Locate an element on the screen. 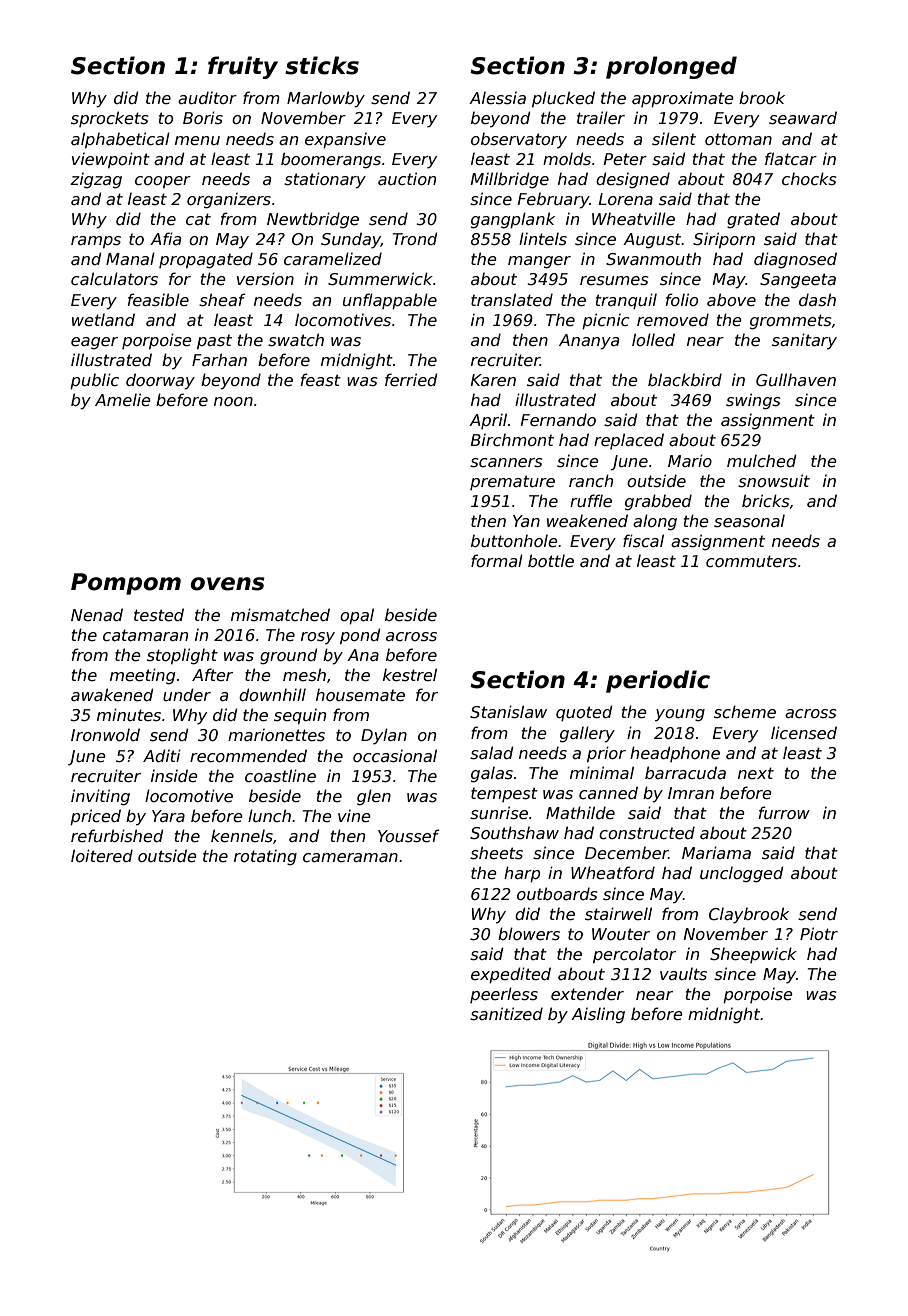  Birchmont is located at coordinates (512, 439).
